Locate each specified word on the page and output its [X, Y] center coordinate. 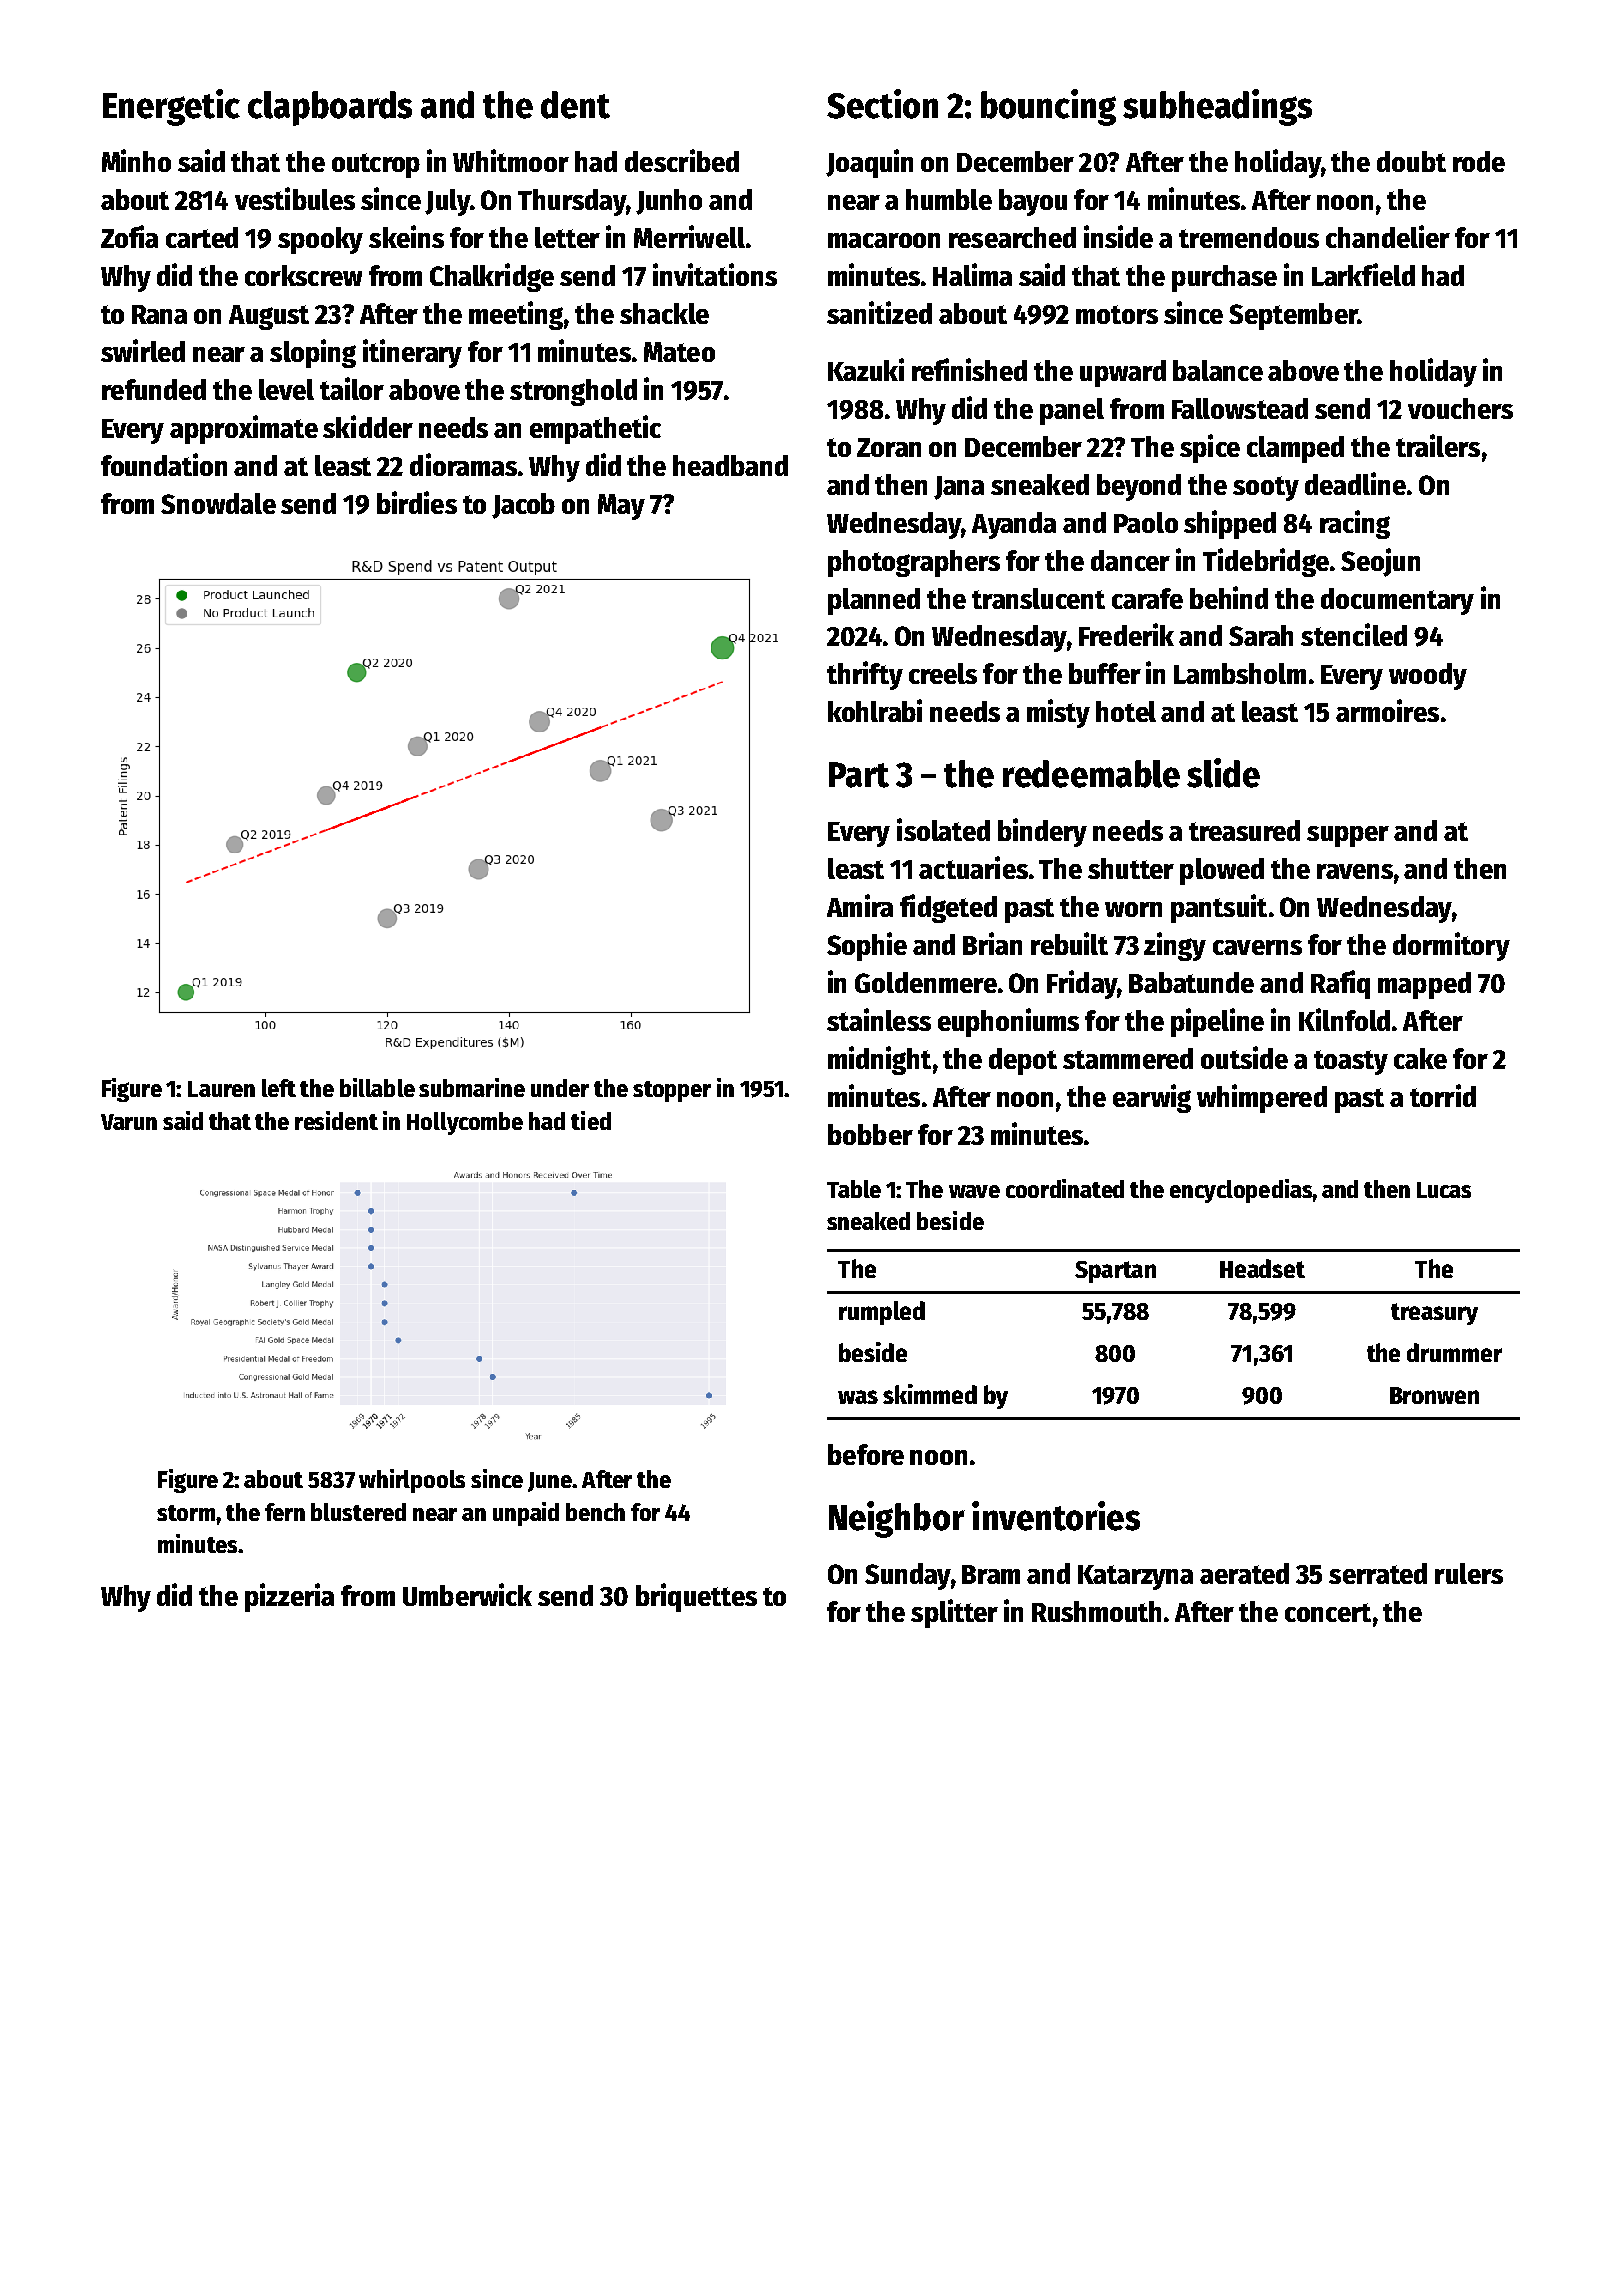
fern [285, 1512]
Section [882, 104]
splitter [954, 1613]
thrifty [865, 675]
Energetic [171, 107]
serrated [1378, 1573]
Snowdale [218, 503]
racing [1355, 524]
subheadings [1217, 107]
